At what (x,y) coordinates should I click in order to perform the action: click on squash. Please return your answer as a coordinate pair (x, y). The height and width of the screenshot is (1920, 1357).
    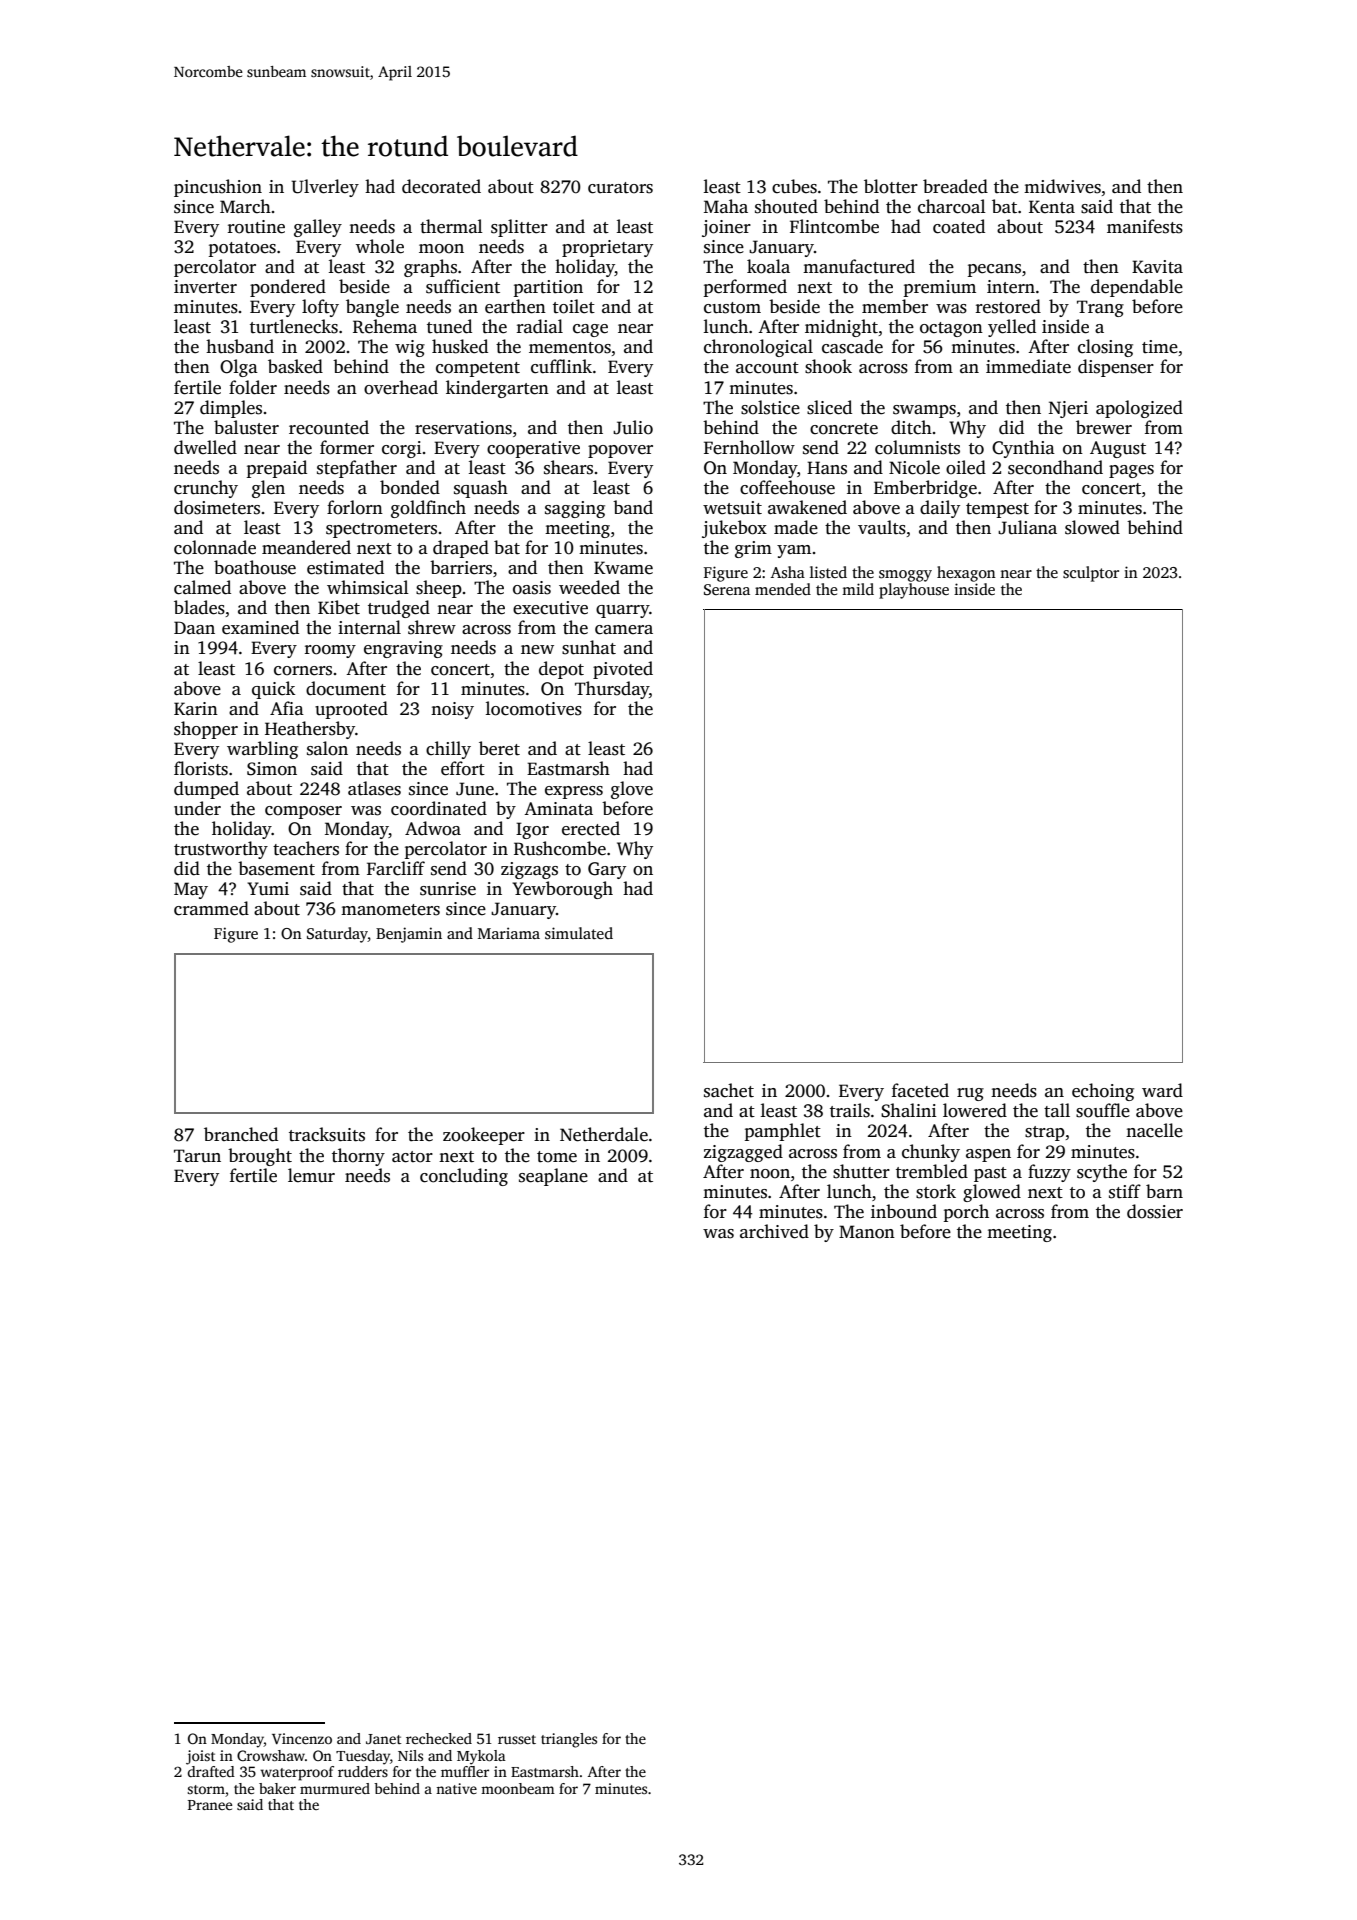
    Looking at the image, I should click on (481, 489).
